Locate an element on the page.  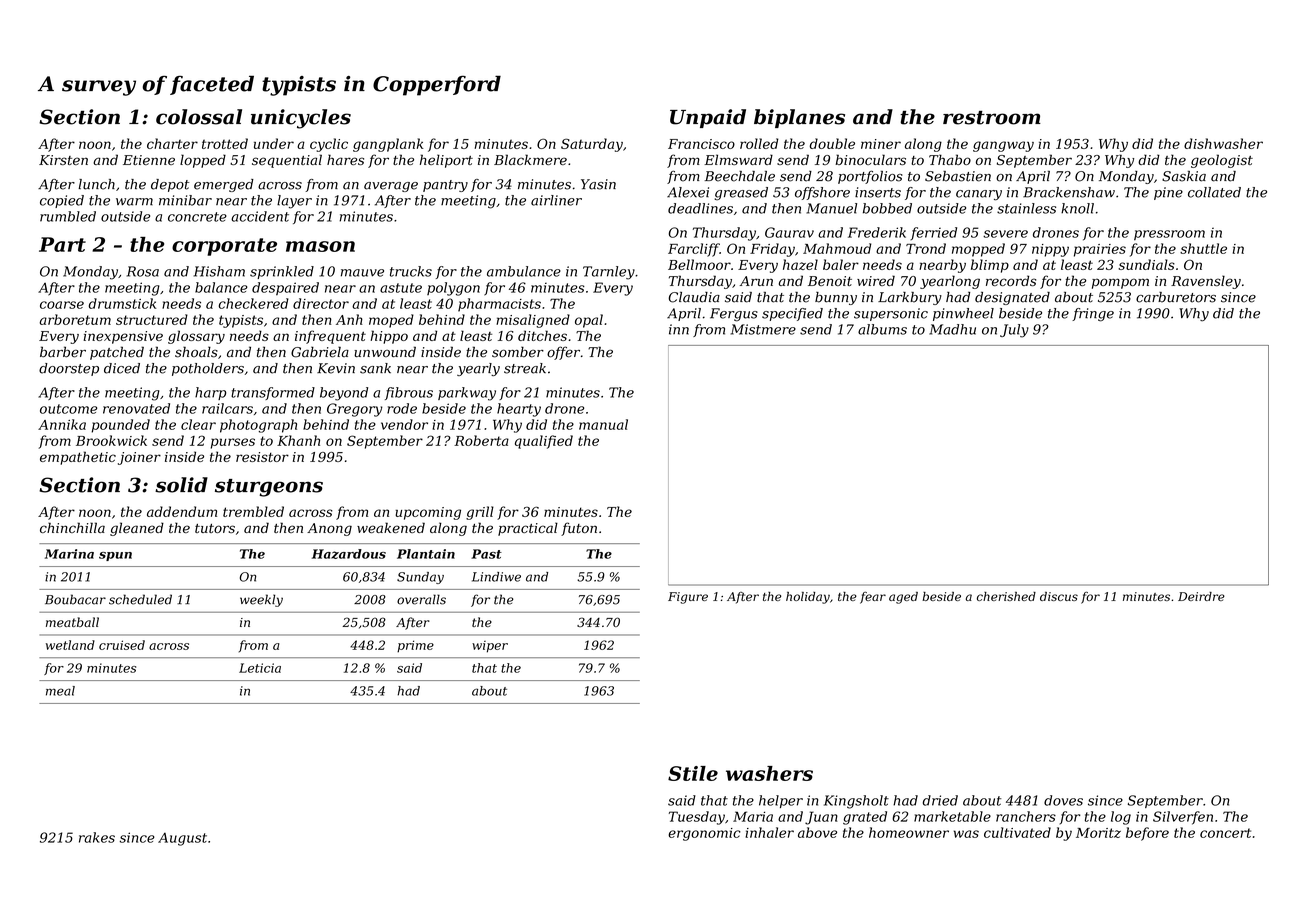
biplanes is located at coordinates (799, 118).
